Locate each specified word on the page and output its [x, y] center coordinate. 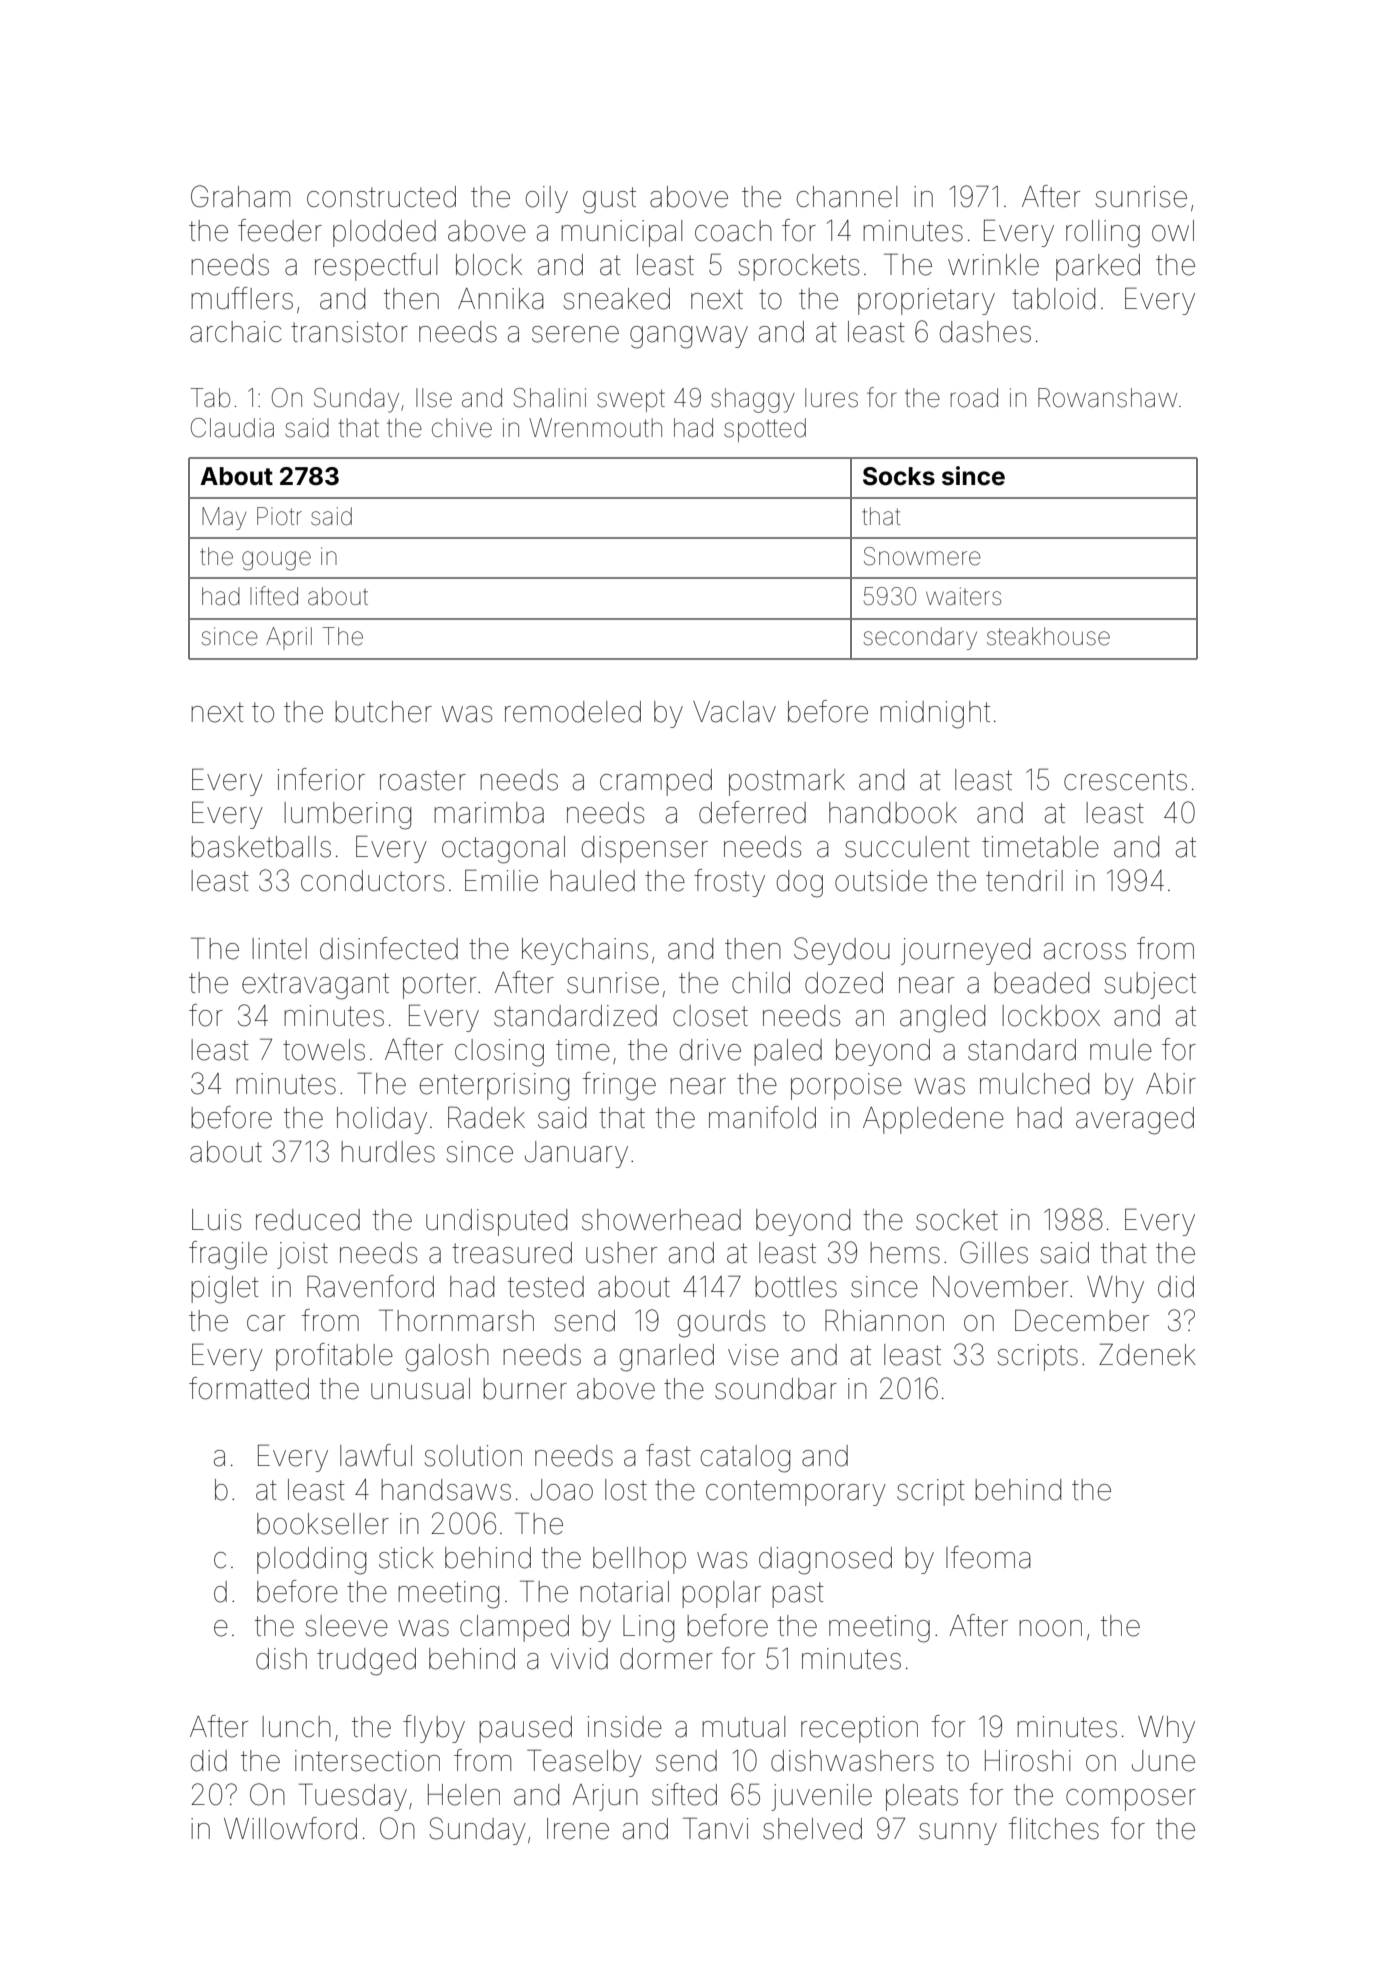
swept [631, 400]
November [1000, 1287]
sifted [684, 1794]
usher [621, 1253]
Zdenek [1147, 1354]
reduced [308, 1220]
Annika [501, 299]
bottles [796, 1287]
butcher [383, 712]
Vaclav [734, 712]
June [1163, 1761]
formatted [249, 1388]
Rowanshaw [1107, 398]
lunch [296, 1726]
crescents [1125, 780]
